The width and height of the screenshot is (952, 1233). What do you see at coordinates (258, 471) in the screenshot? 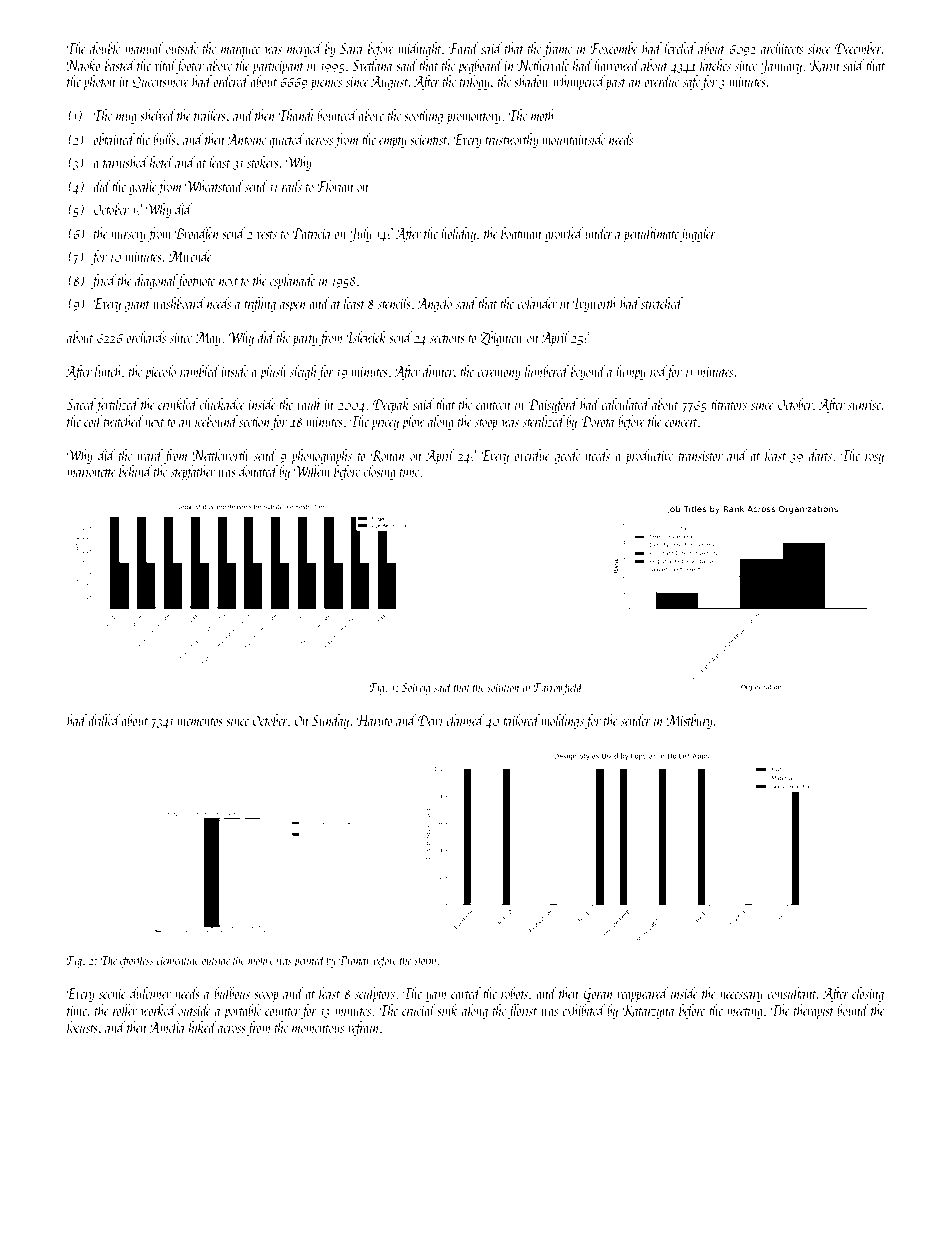
I see `donated` at bounding box center [258, 471].
